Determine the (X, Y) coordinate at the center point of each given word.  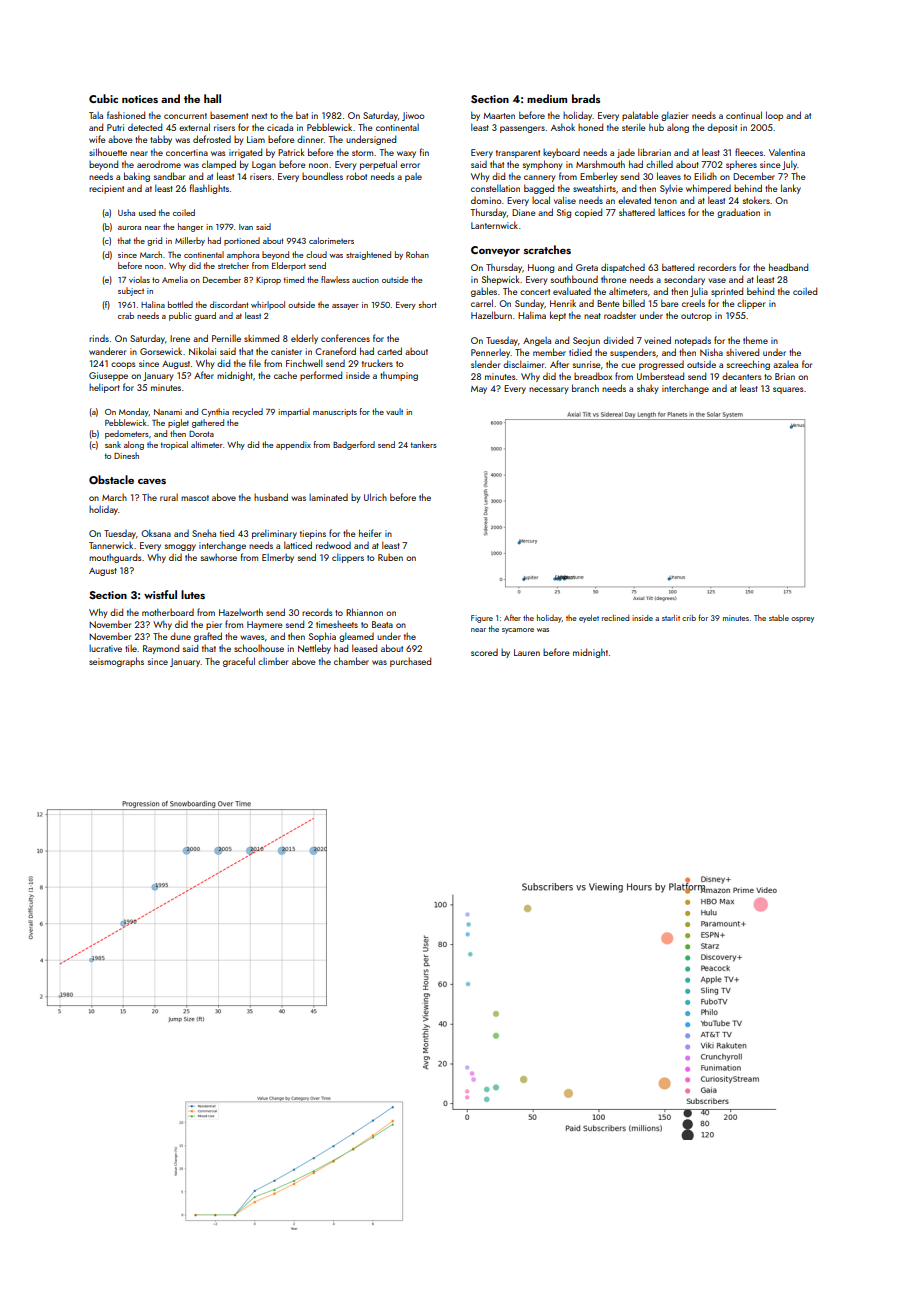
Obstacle (111, 480)
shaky (647, 389)
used (147, 212)
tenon (665, 201)
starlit (671, 617)
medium (547, 98)
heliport (104, 388)
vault (394, 411)
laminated (328, 497)
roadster (620, 315)
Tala (96, 115)
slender (485, 364)
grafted (208, 637)
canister (286, 351)
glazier (674, 116)
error (410, 165)
